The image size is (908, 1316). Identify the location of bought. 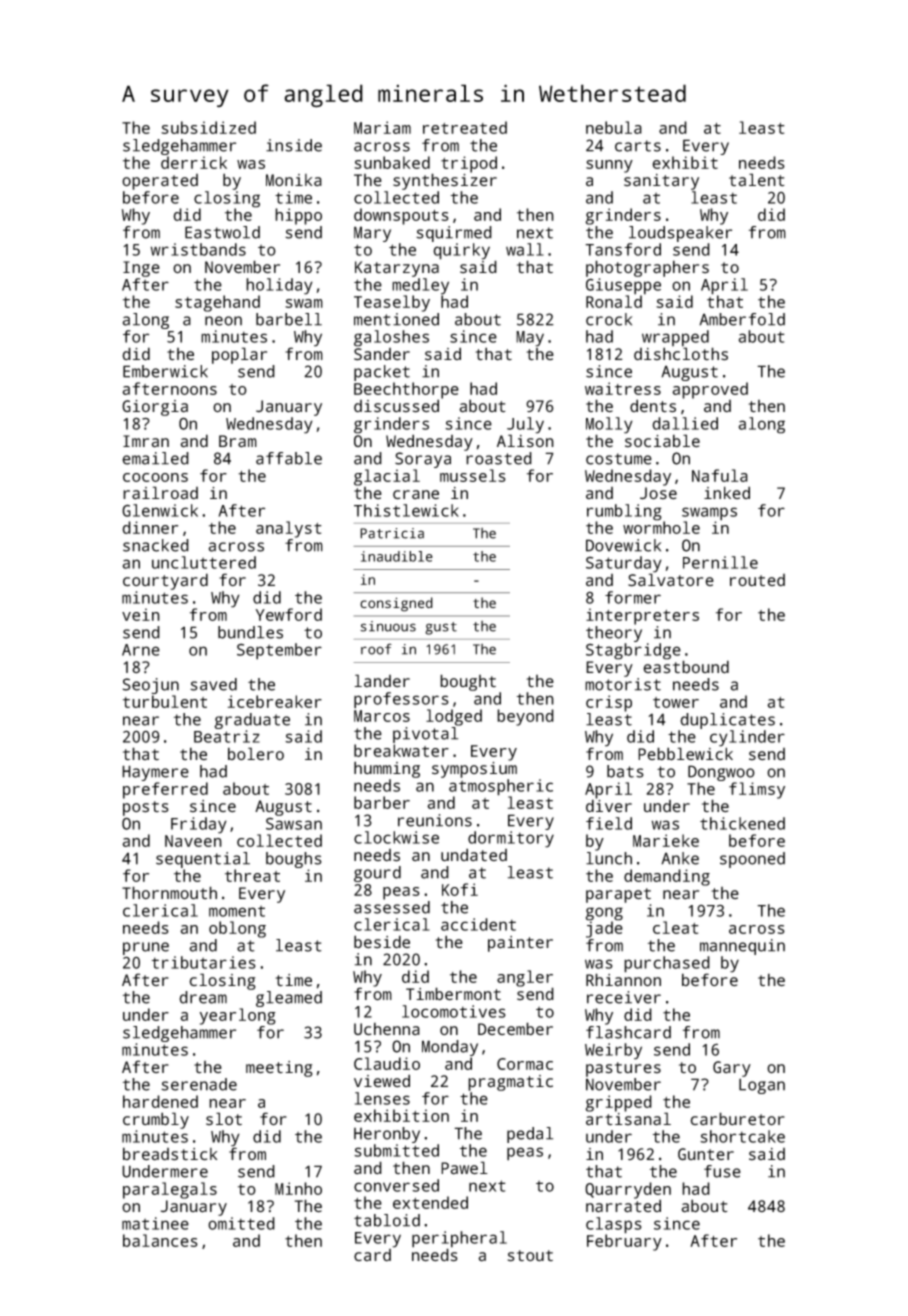
(468, 682).
